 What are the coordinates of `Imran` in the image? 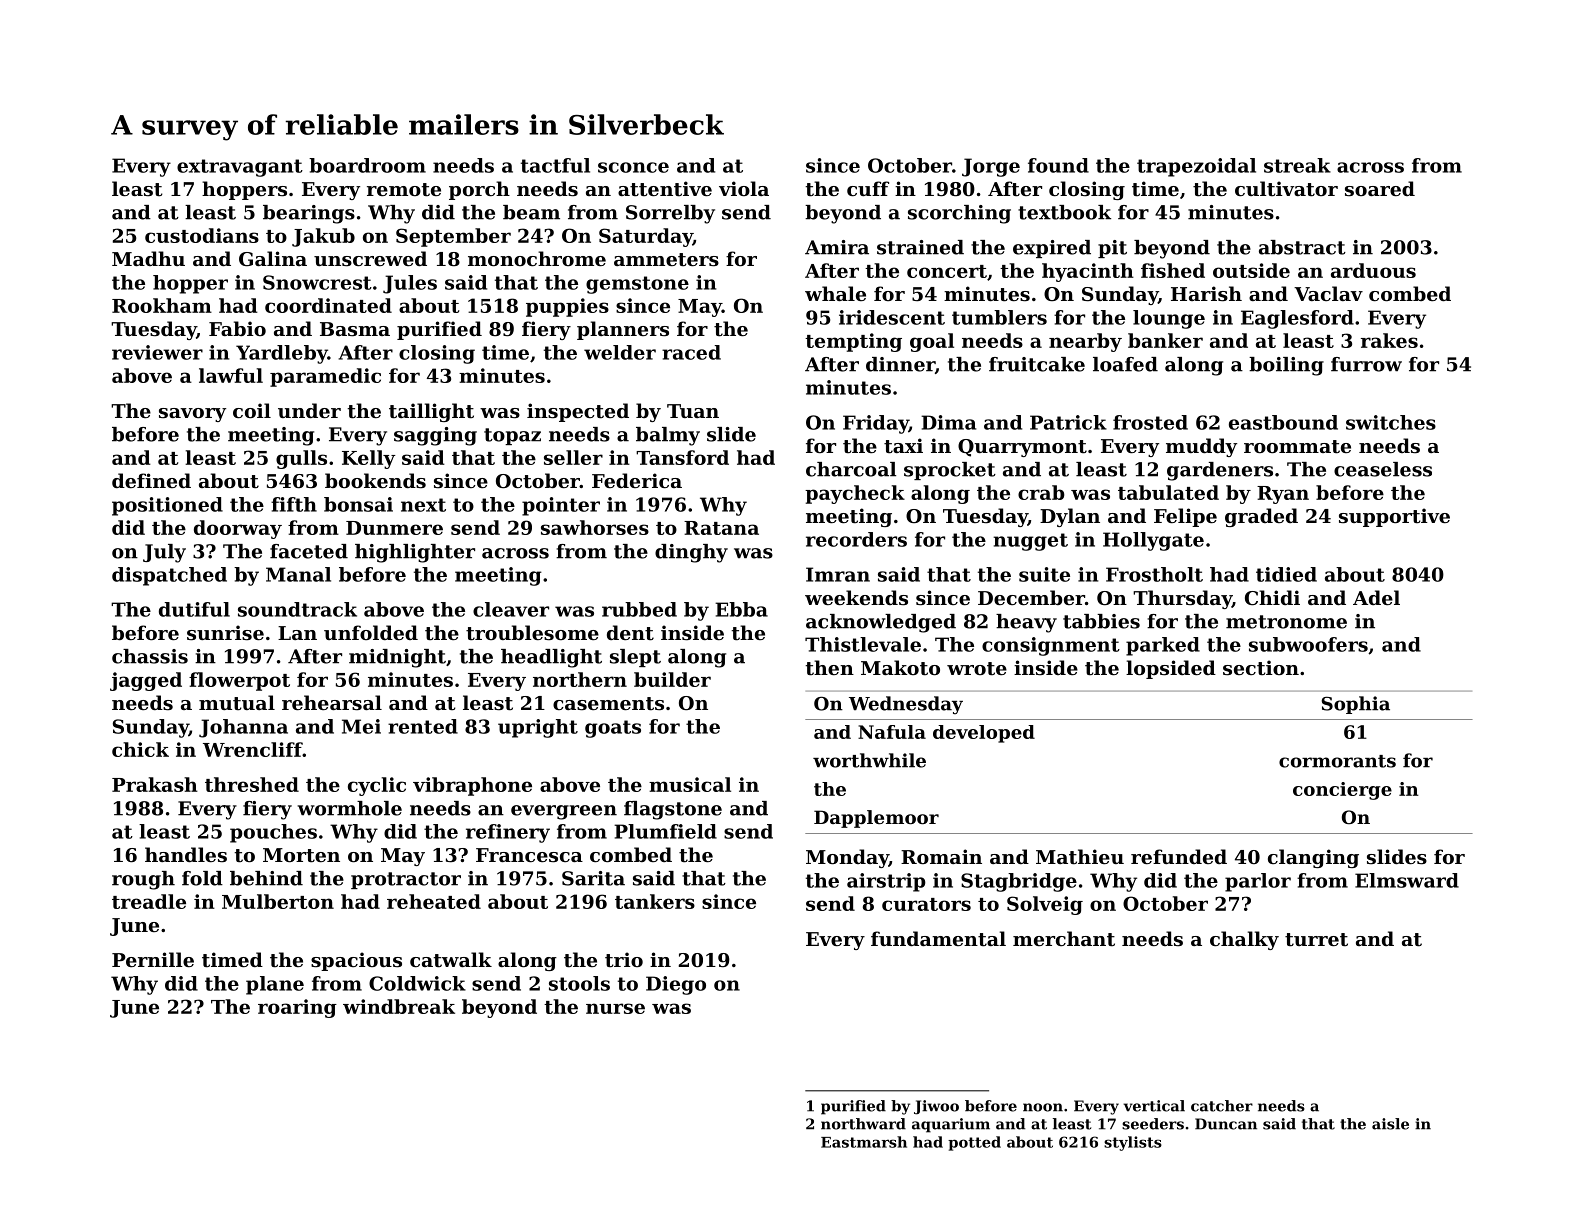 It's located at (838, 574).
